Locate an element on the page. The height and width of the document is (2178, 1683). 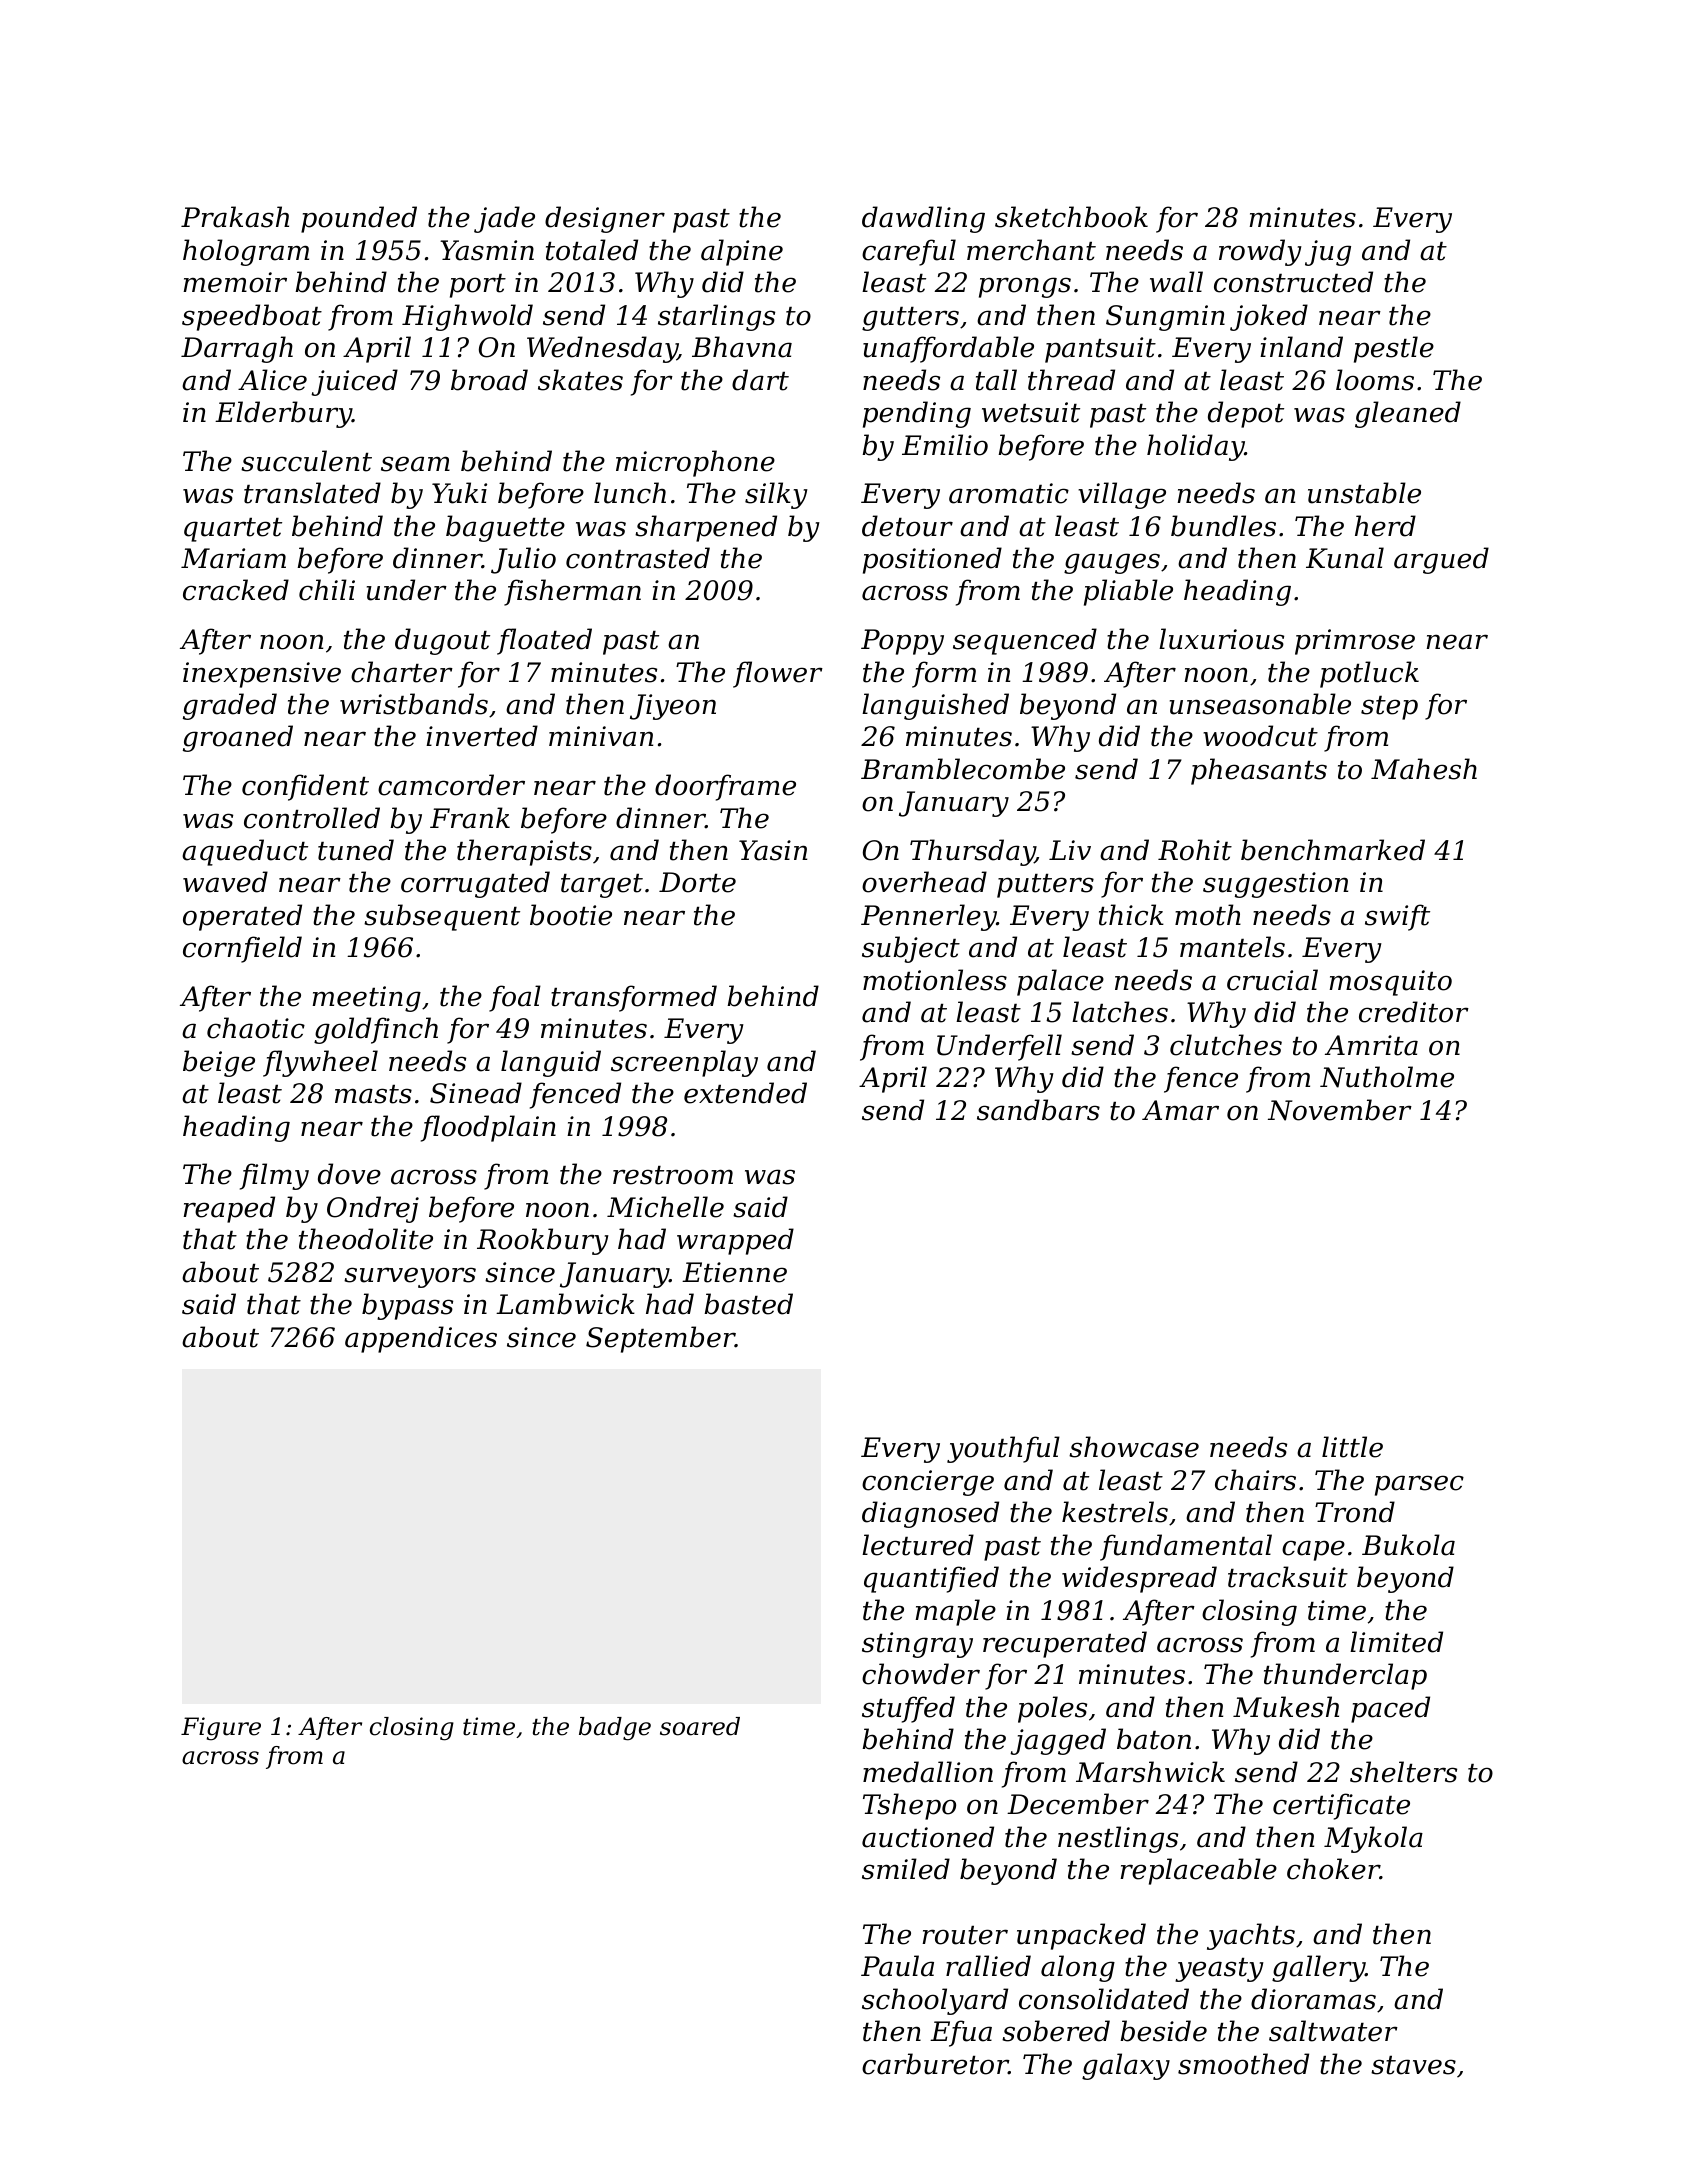
sketchbook is located at coordinates (1071, 217).
